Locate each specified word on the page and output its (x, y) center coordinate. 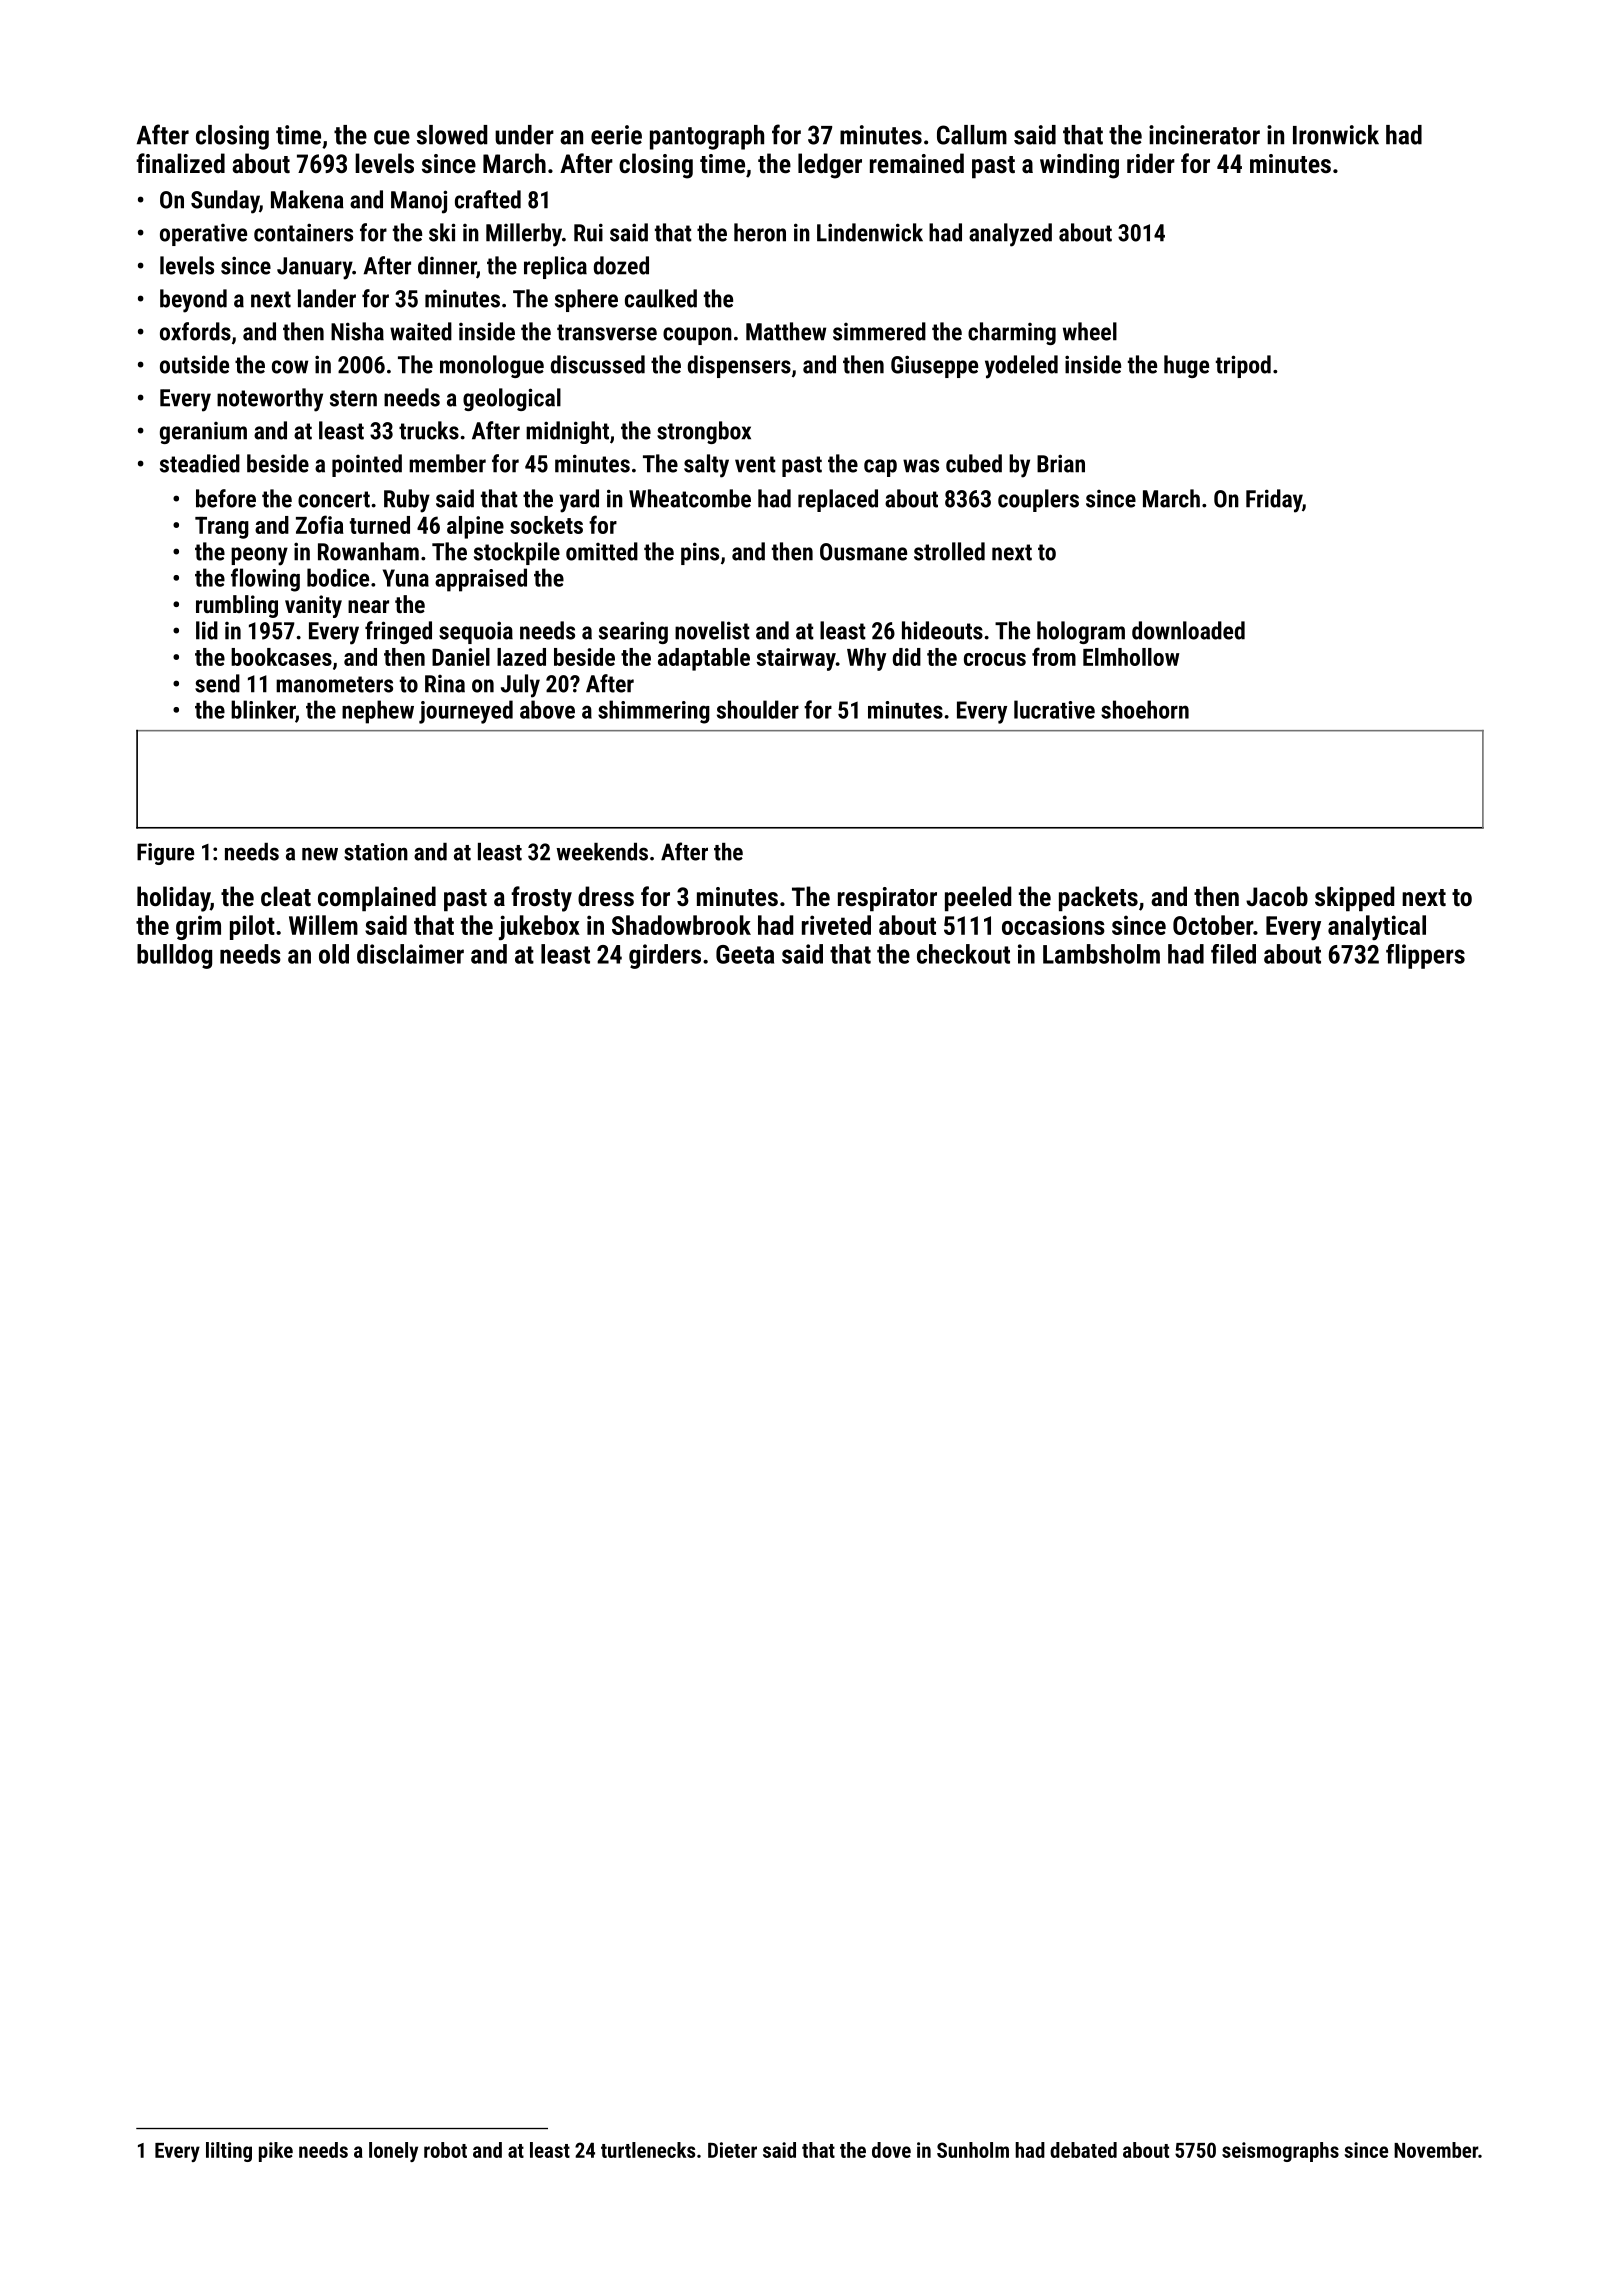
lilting (229, 2152)
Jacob (1277, 896)
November (1436, 2150)
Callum (972, 135)
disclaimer (410, 954)
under (524, 135)
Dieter (732, 2150)
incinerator (1204, 135)
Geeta (745, 954)
